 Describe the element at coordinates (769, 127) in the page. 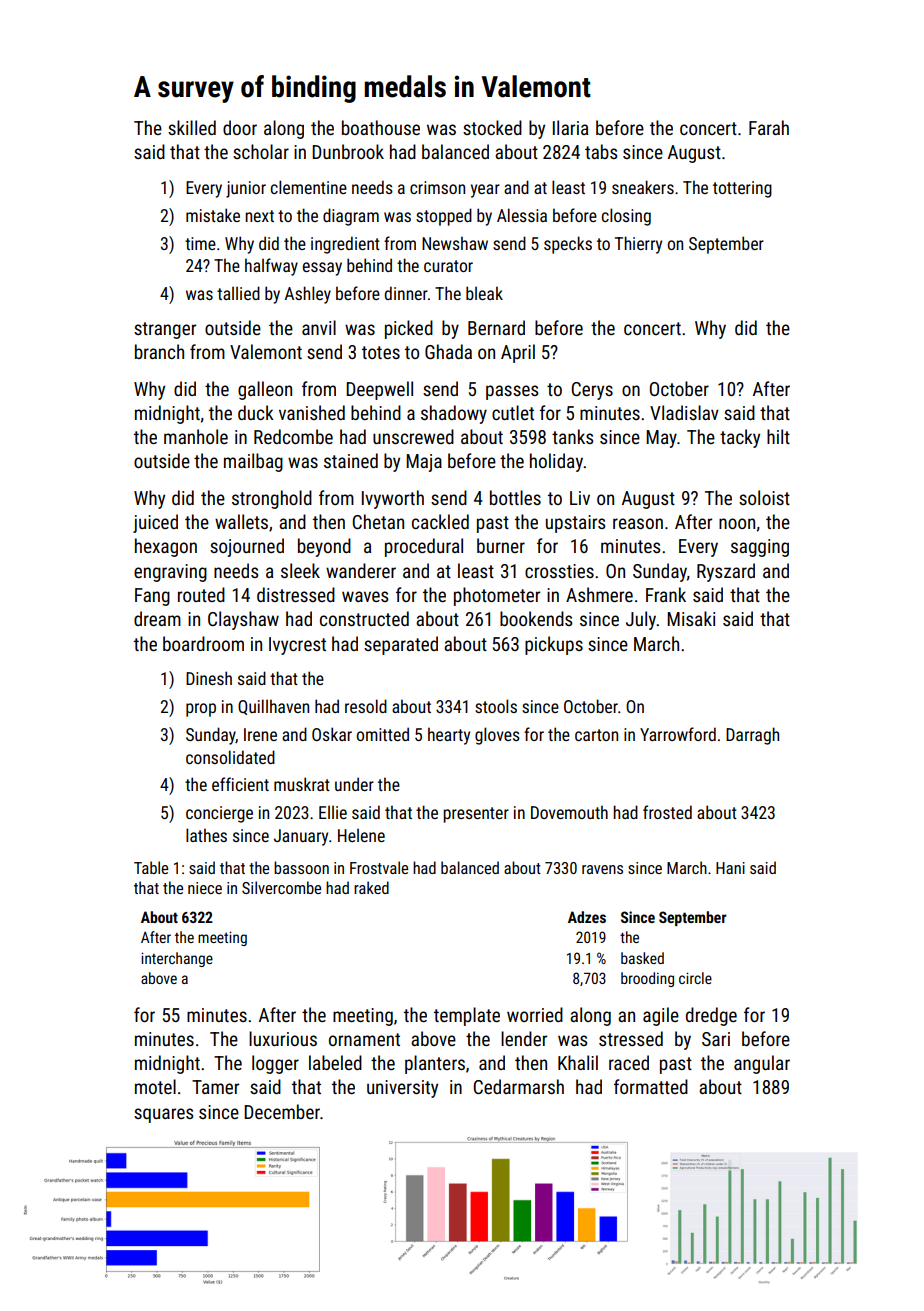

I see `Farah` at that location.
